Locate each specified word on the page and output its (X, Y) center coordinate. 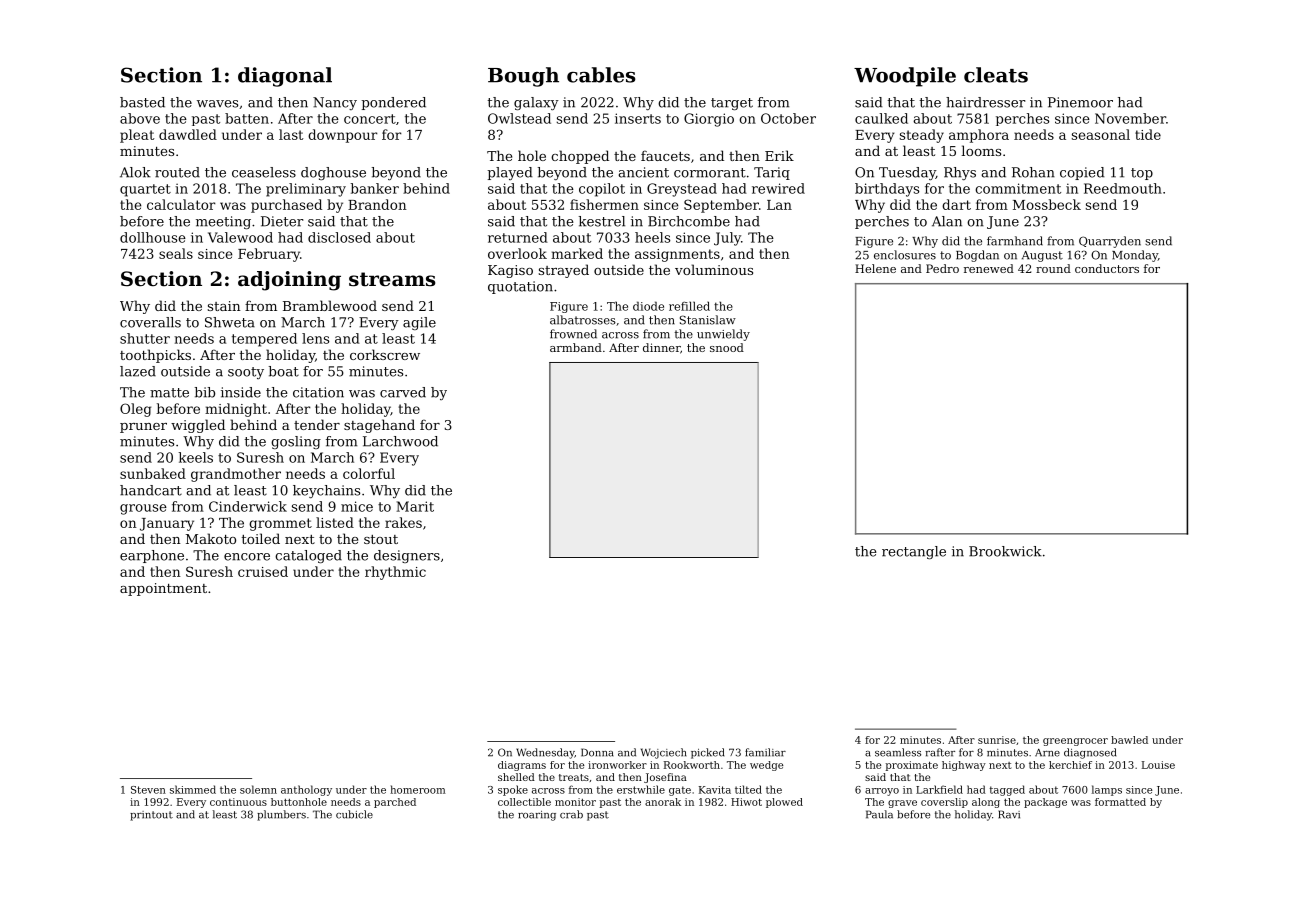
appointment (163, 589)
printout (151, 816)
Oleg (135, 410)
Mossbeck (1047, 204)
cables (601, 75)
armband (576, 347)
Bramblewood (330, 305)
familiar (765, 752)
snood (727, 347)
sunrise (997, 740)
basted (142, 102)
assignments (677, 255)
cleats (996, 75)
